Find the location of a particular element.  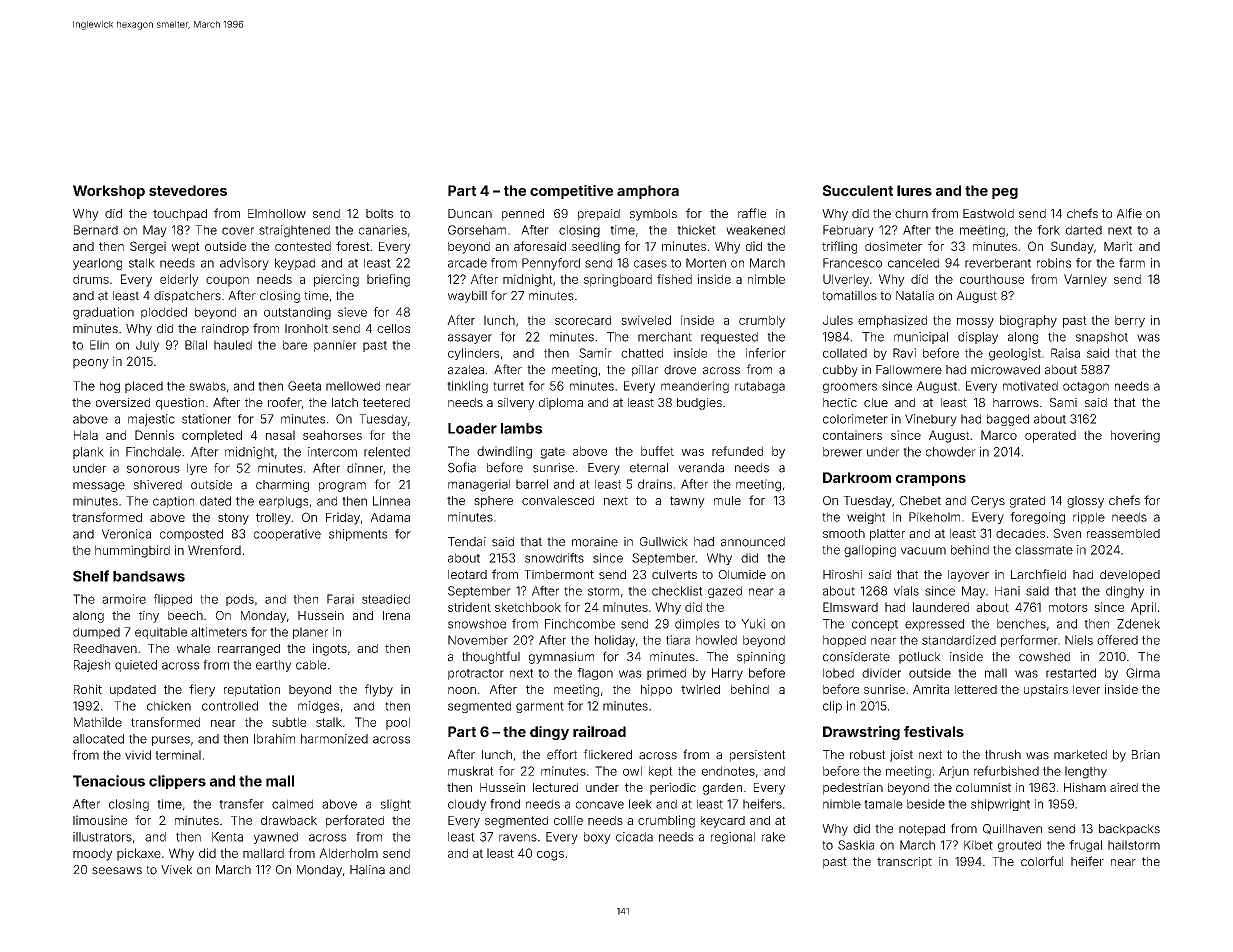

peg is located at coordinates (1005, 193).
